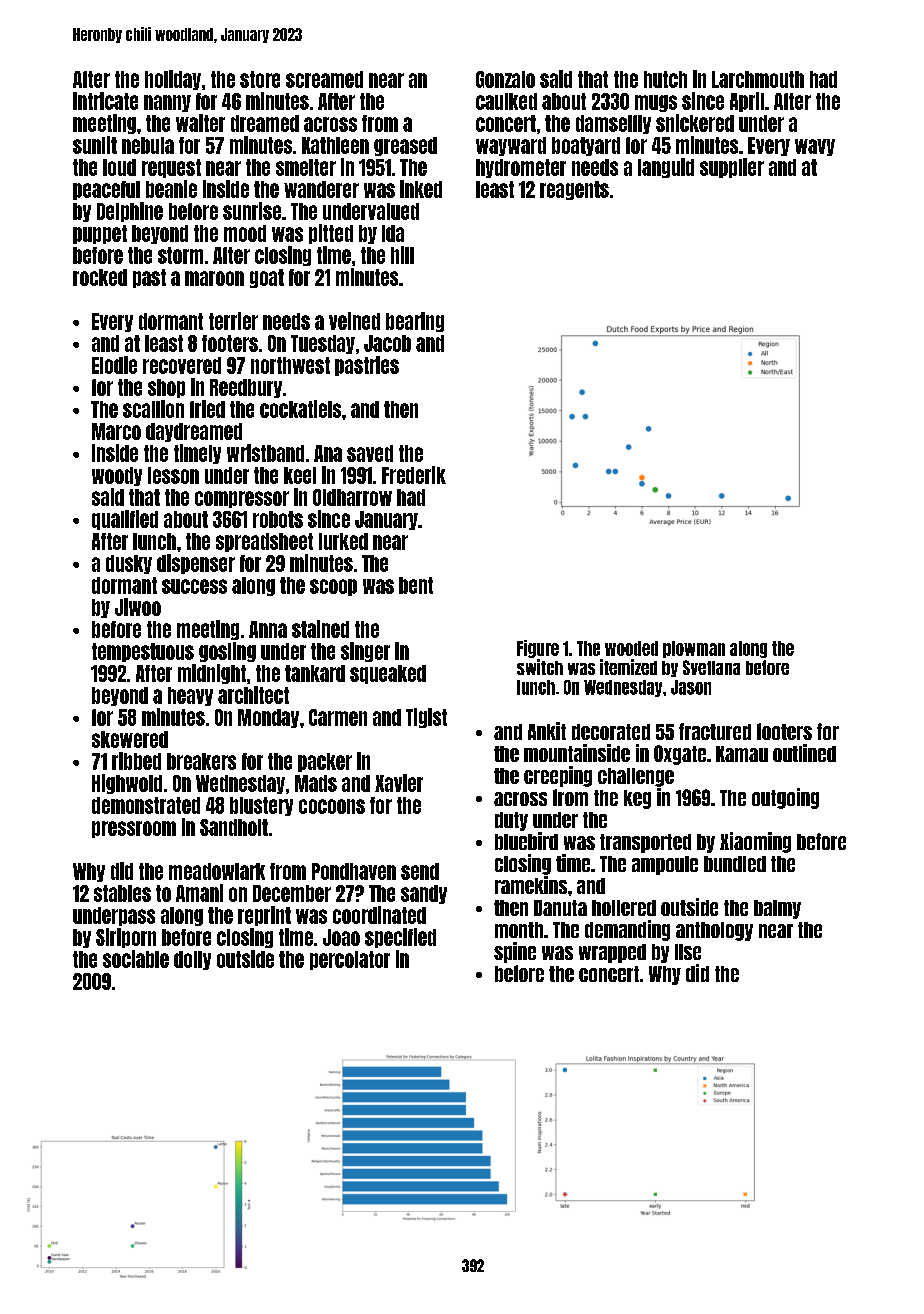 The width and height of the document is (924, 1314). What do you see at coordinates (180, 255) in the document?
I see `storm` at bounding box center [180, 255].
